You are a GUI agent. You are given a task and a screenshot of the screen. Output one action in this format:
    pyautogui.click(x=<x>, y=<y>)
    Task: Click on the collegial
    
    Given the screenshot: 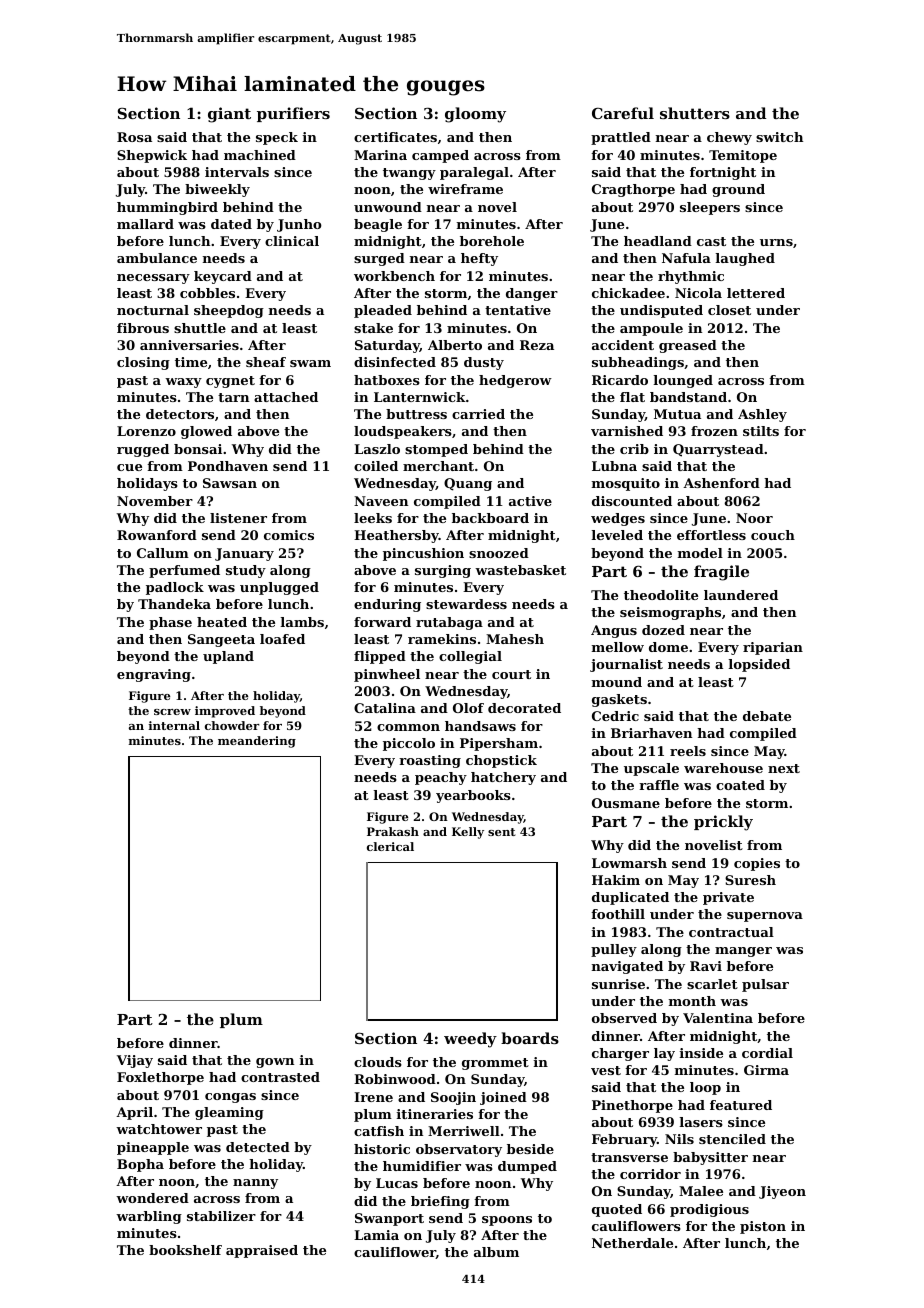 What is the action you would take?
    pyautogui.click(x=470, y=657)
